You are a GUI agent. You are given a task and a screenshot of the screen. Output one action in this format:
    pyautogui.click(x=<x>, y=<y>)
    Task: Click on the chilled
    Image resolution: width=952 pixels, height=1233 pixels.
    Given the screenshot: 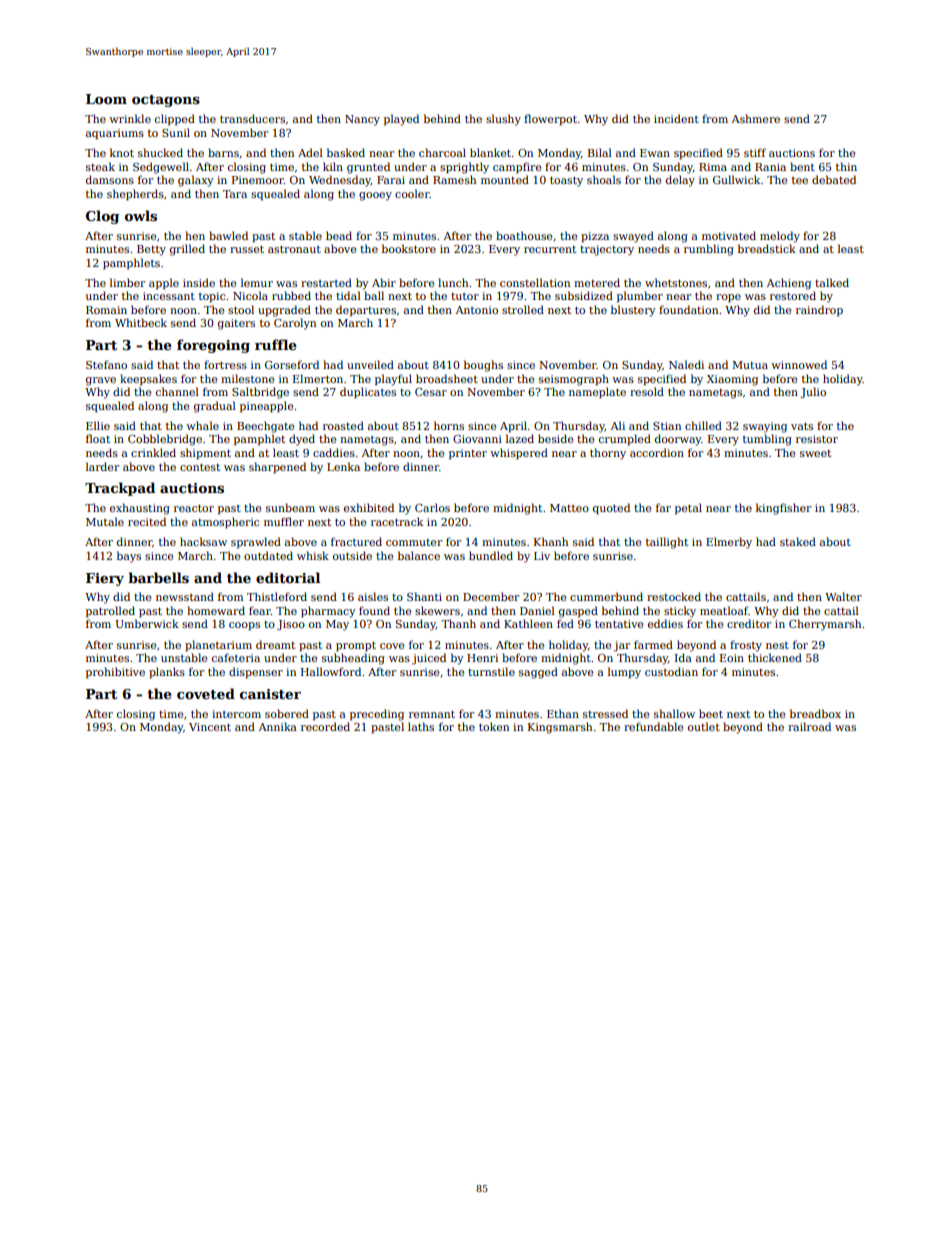 What is the action you would take?
    pyautogui.click(x=703, y=425)
